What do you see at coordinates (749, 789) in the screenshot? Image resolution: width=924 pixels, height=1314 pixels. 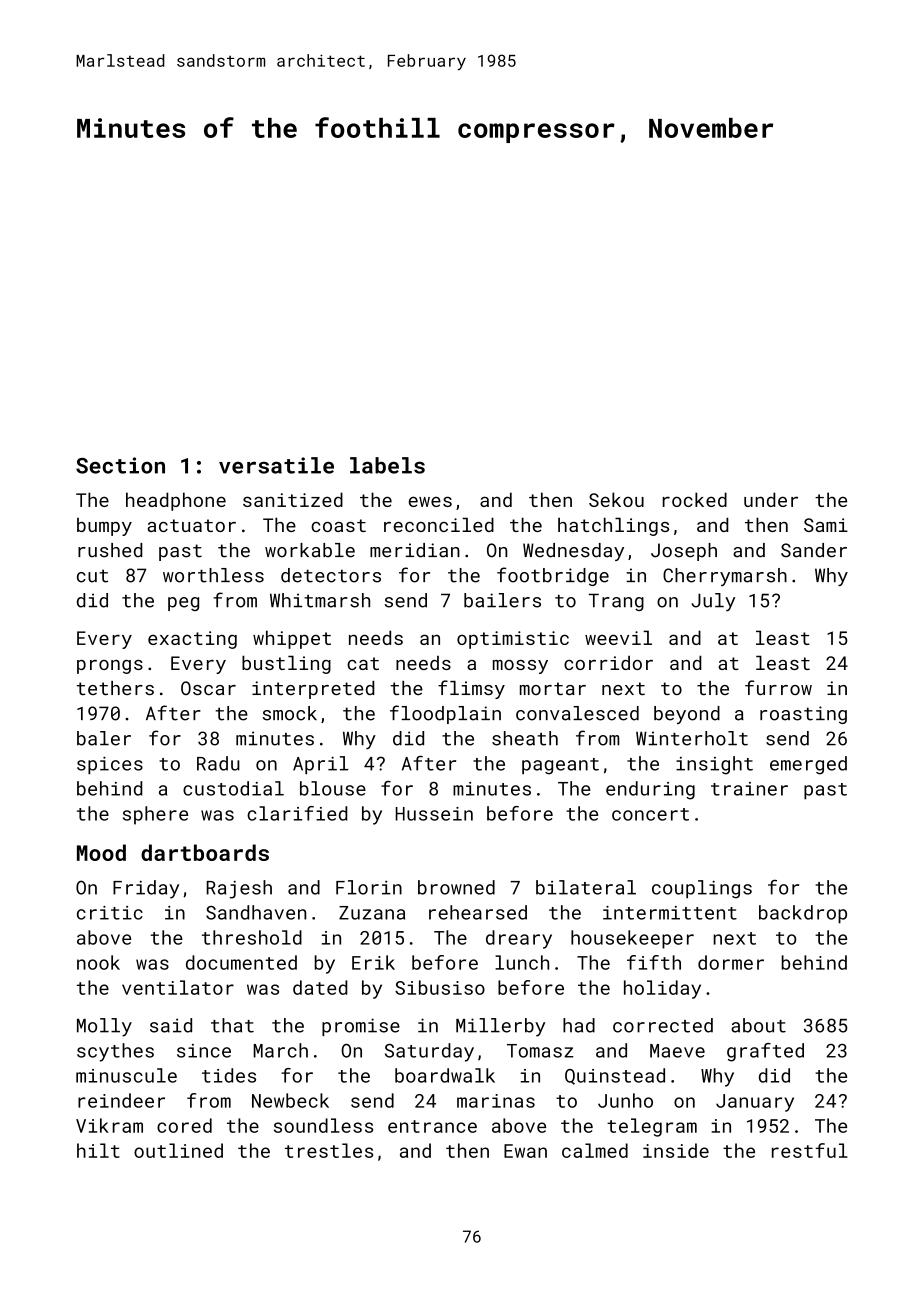 I see `trainer` at bounding box center [749, 789].
